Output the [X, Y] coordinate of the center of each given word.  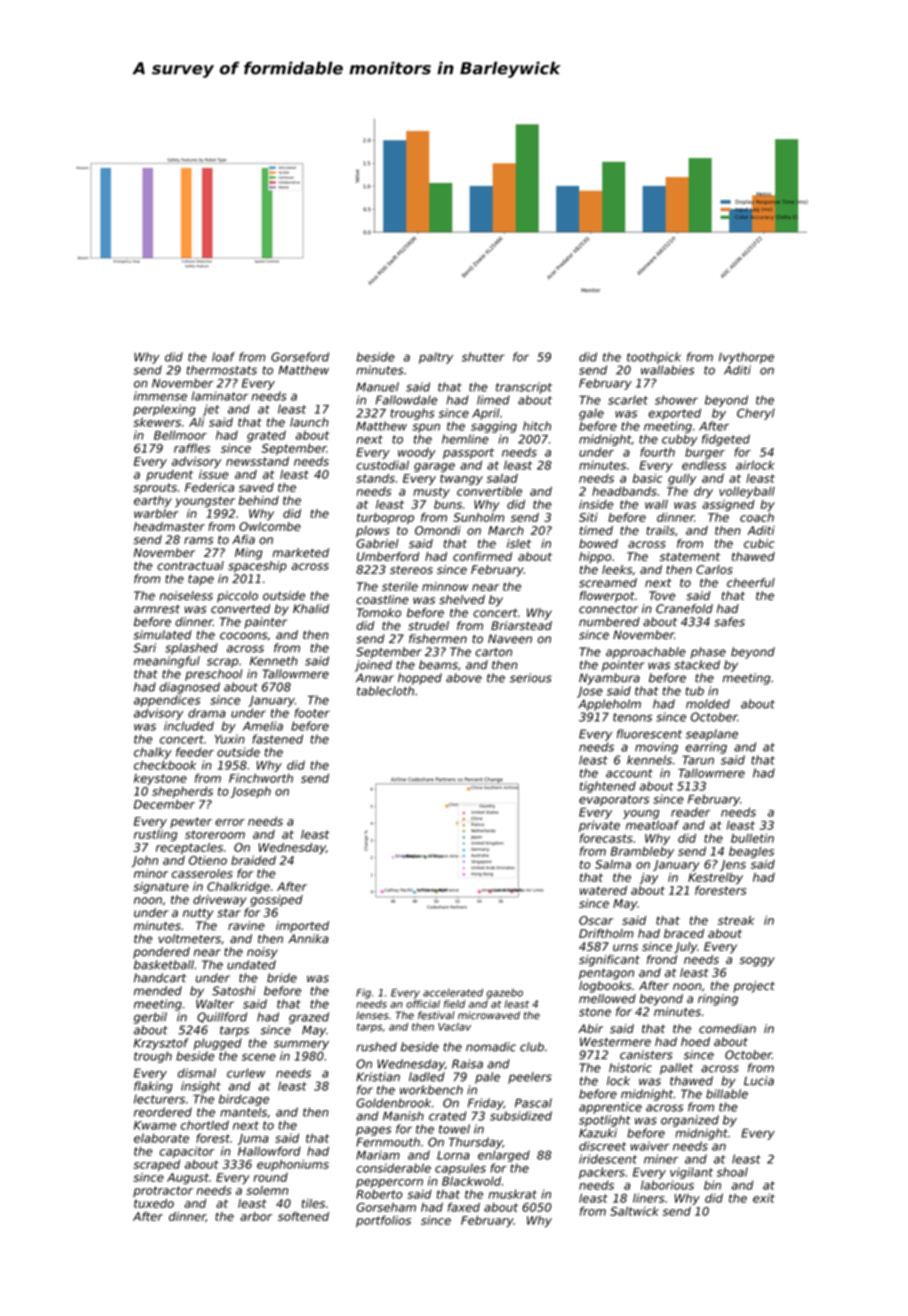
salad [502, 478]
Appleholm [609, 705]
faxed [464, 1207]
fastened [277, 739]
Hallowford [269, 1151]
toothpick [654, 358]
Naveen [510, 639]
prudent [169, 475]
